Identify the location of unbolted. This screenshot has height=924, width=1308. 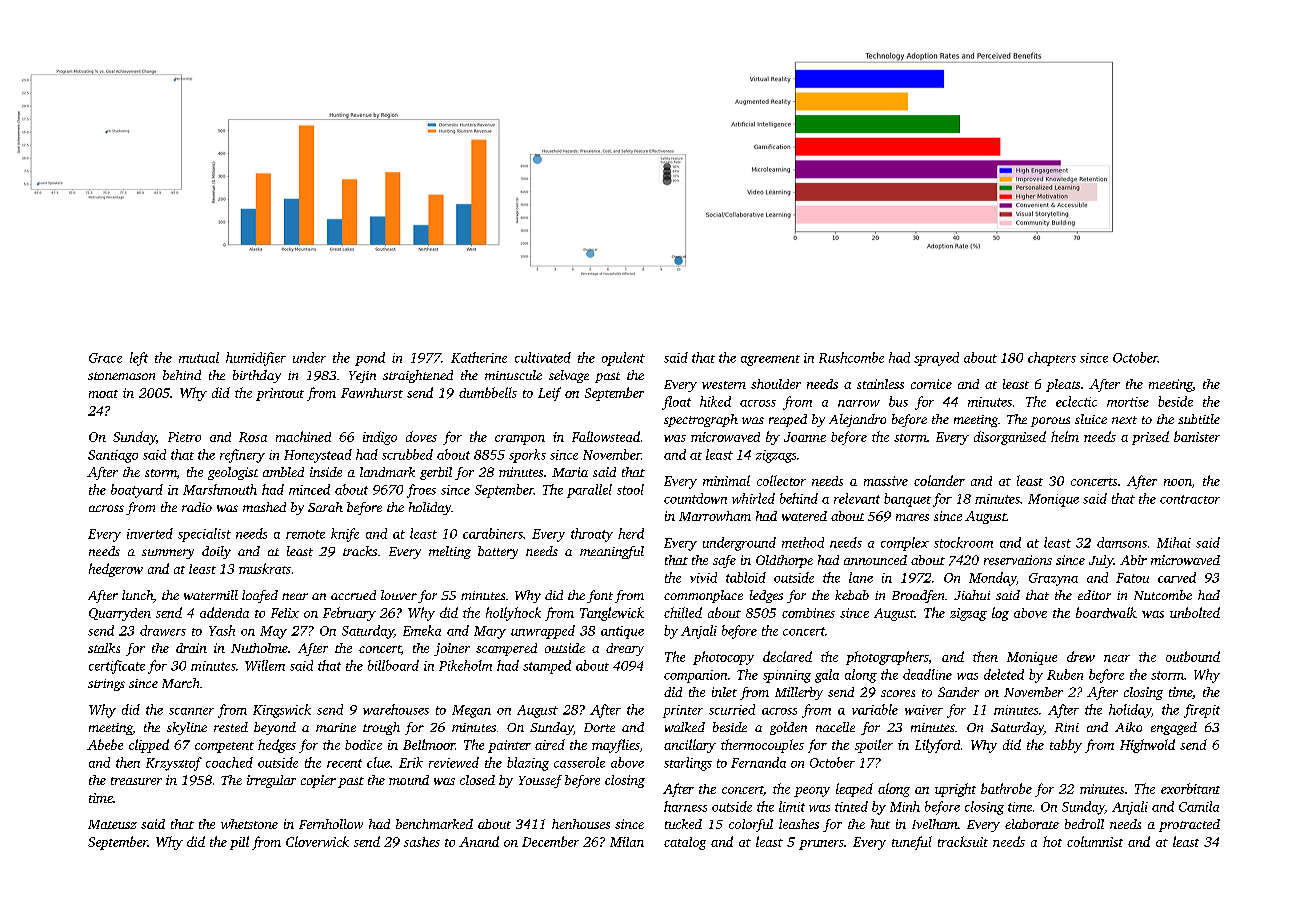
(1195, 612).
